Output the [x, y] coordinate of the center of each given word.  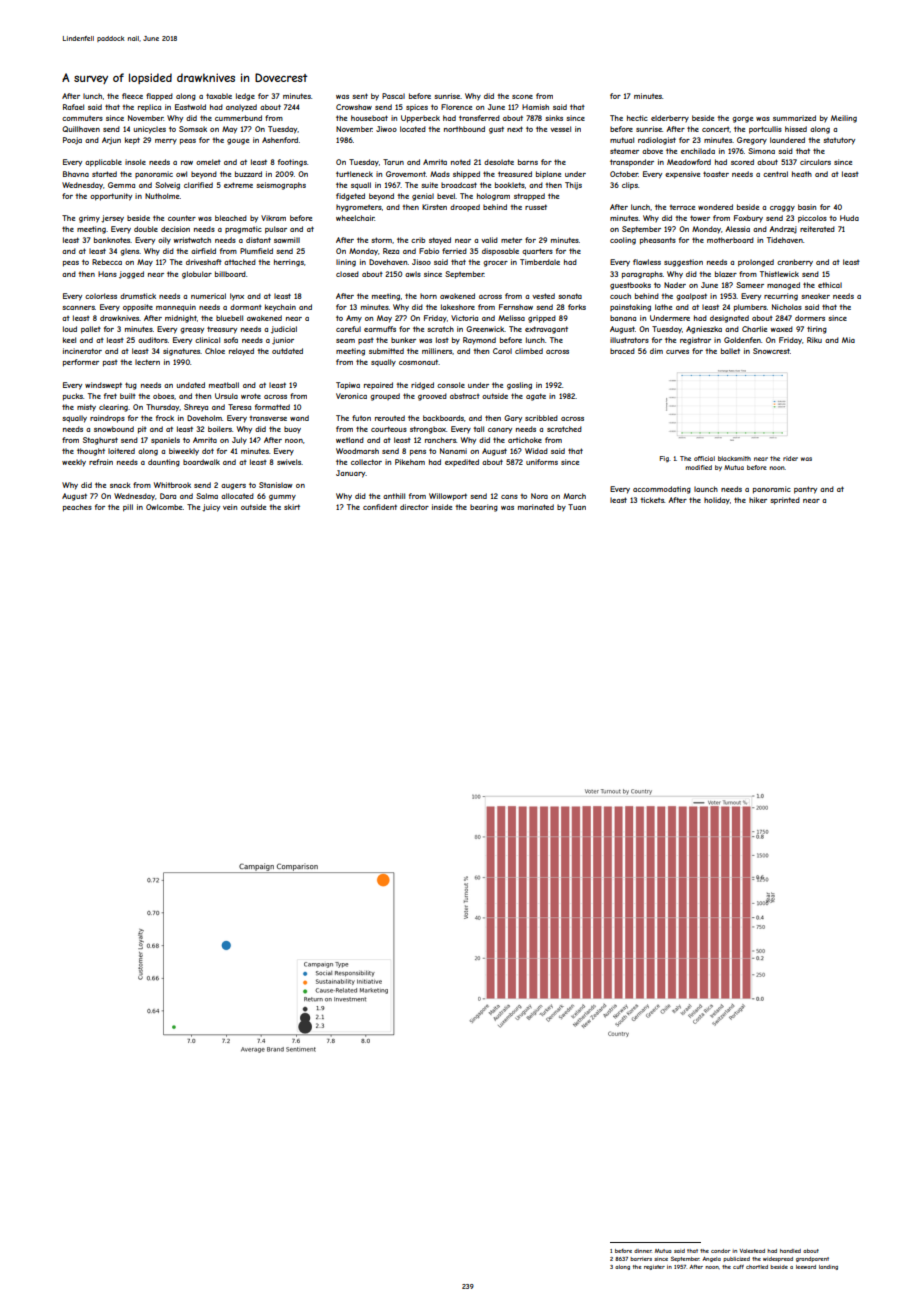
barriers [641, 1259]
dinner [643, 1251]
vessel [560, 129]
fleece [132, 96]
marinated [536, 507]
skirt [292, 507]
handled [790, 1251]
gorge [742, 120]
